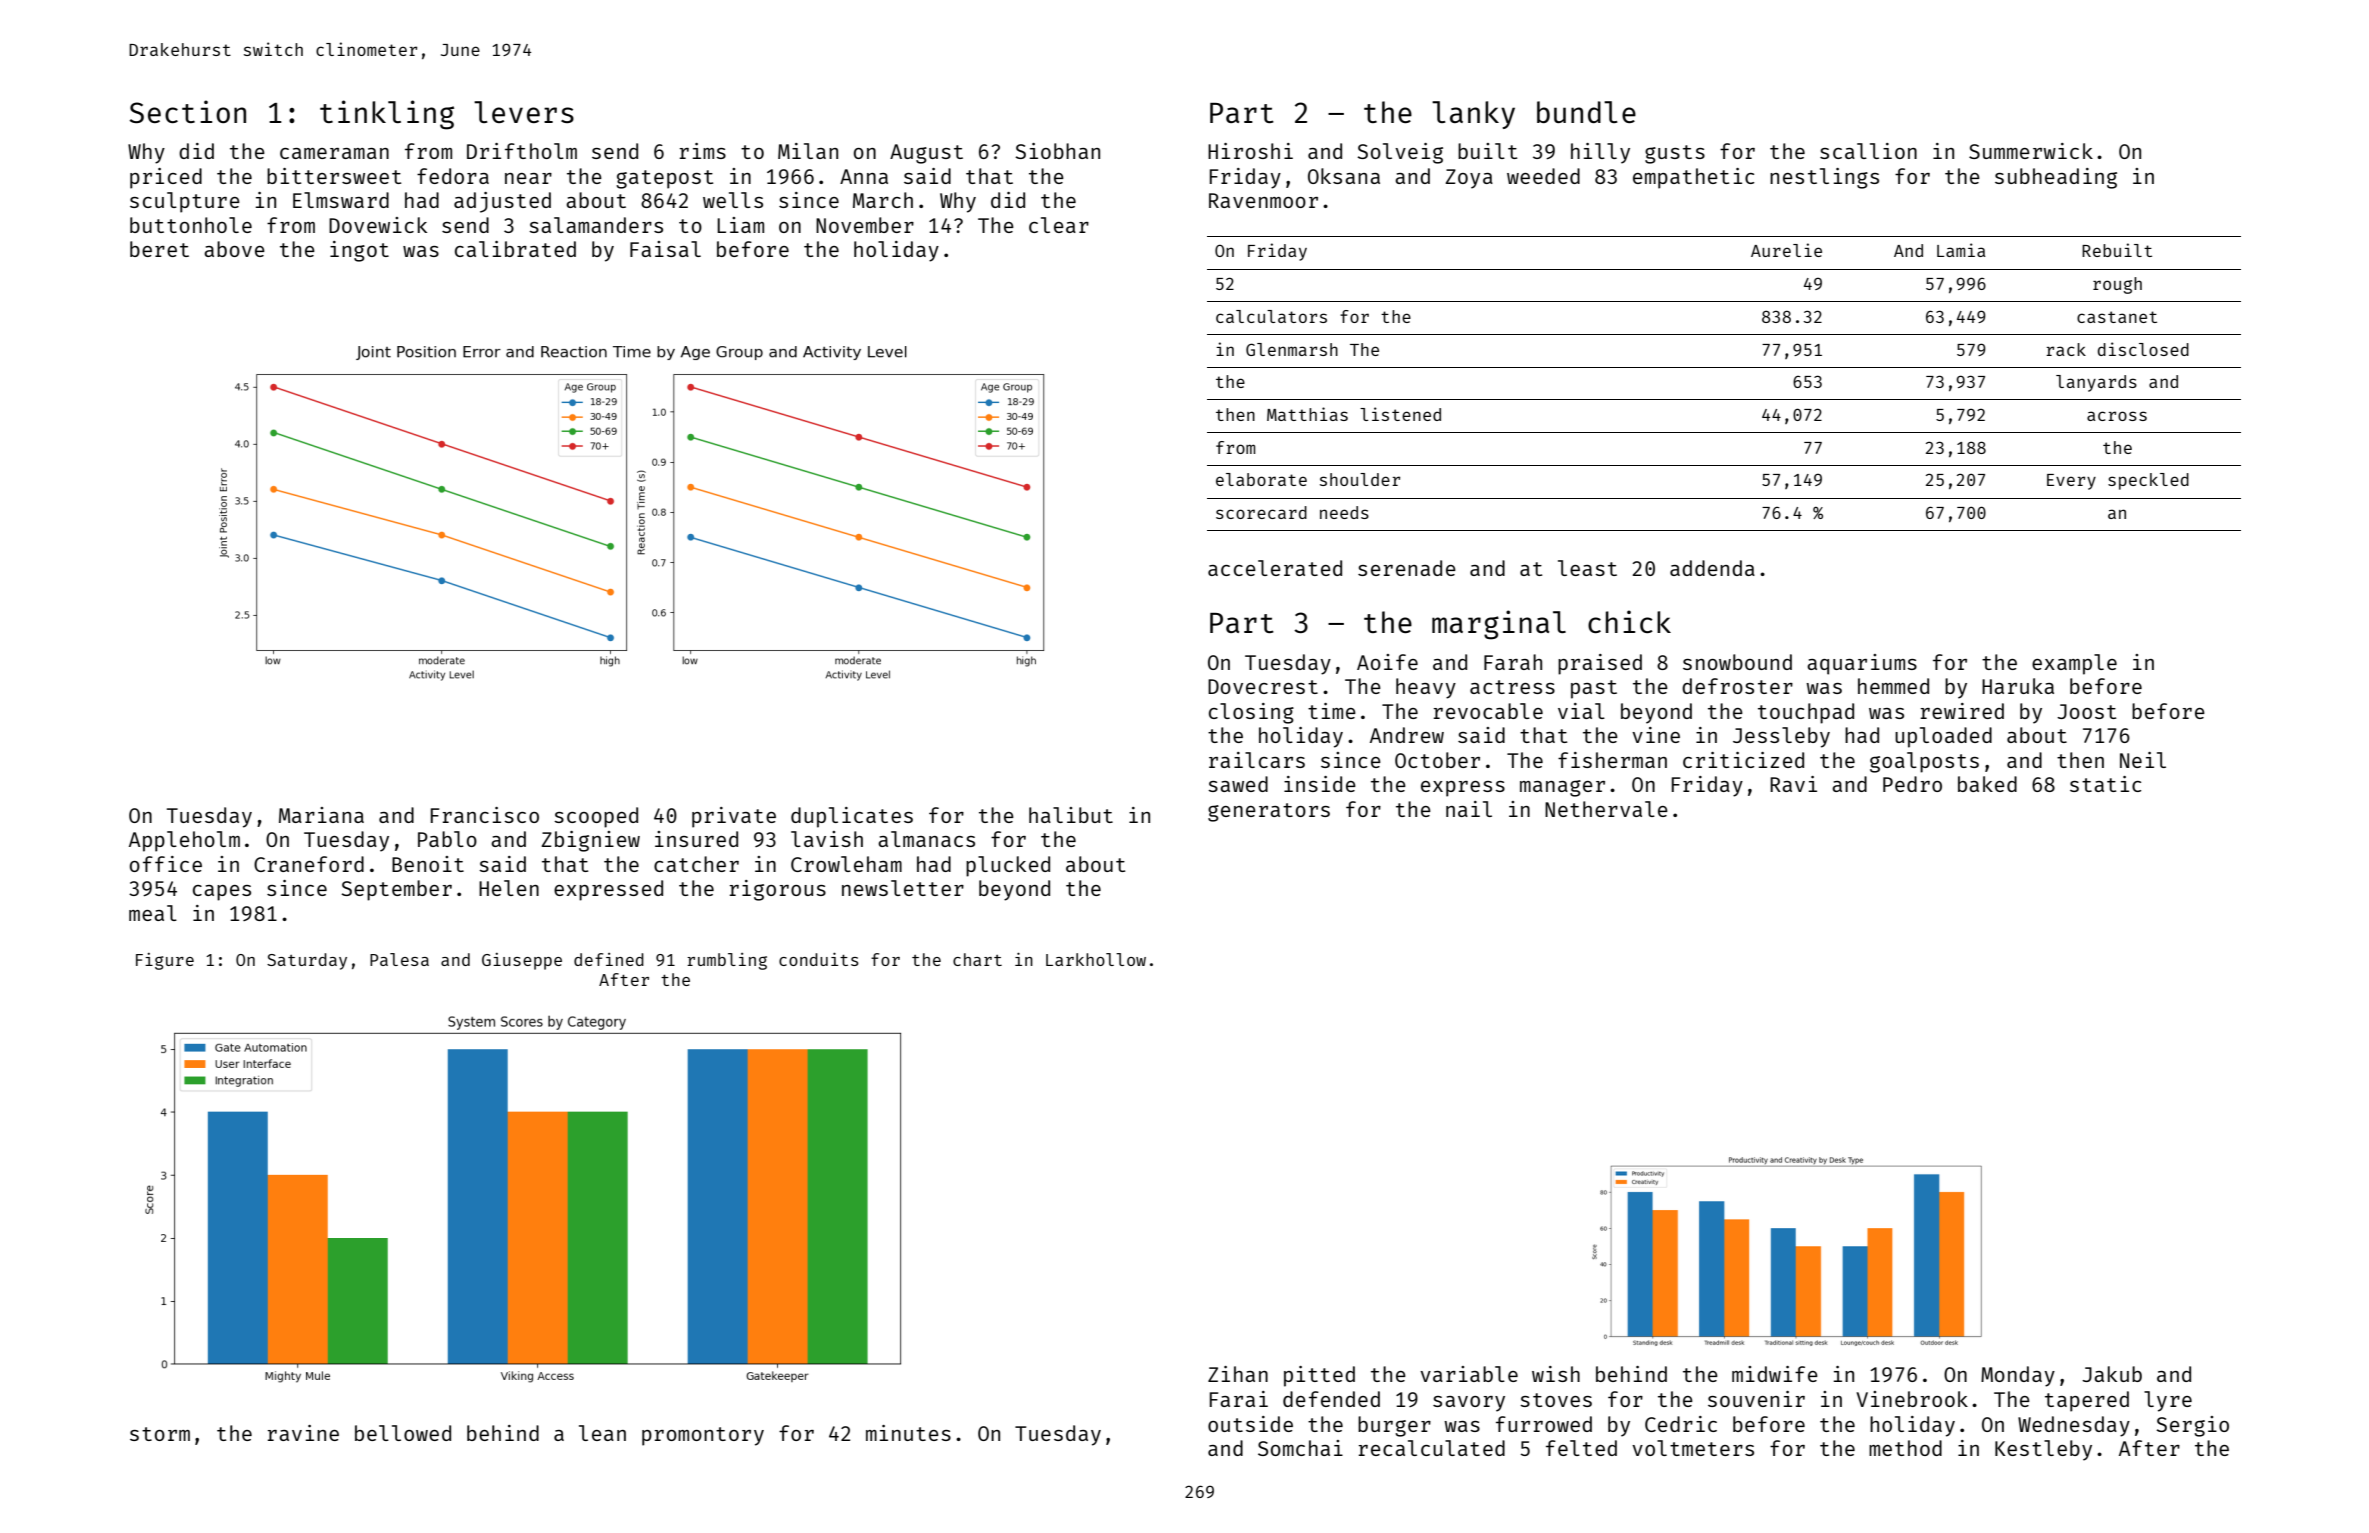  Describe the element at coordinates (403, 1433) in the screenshot. I see `bellowed` at that location.
